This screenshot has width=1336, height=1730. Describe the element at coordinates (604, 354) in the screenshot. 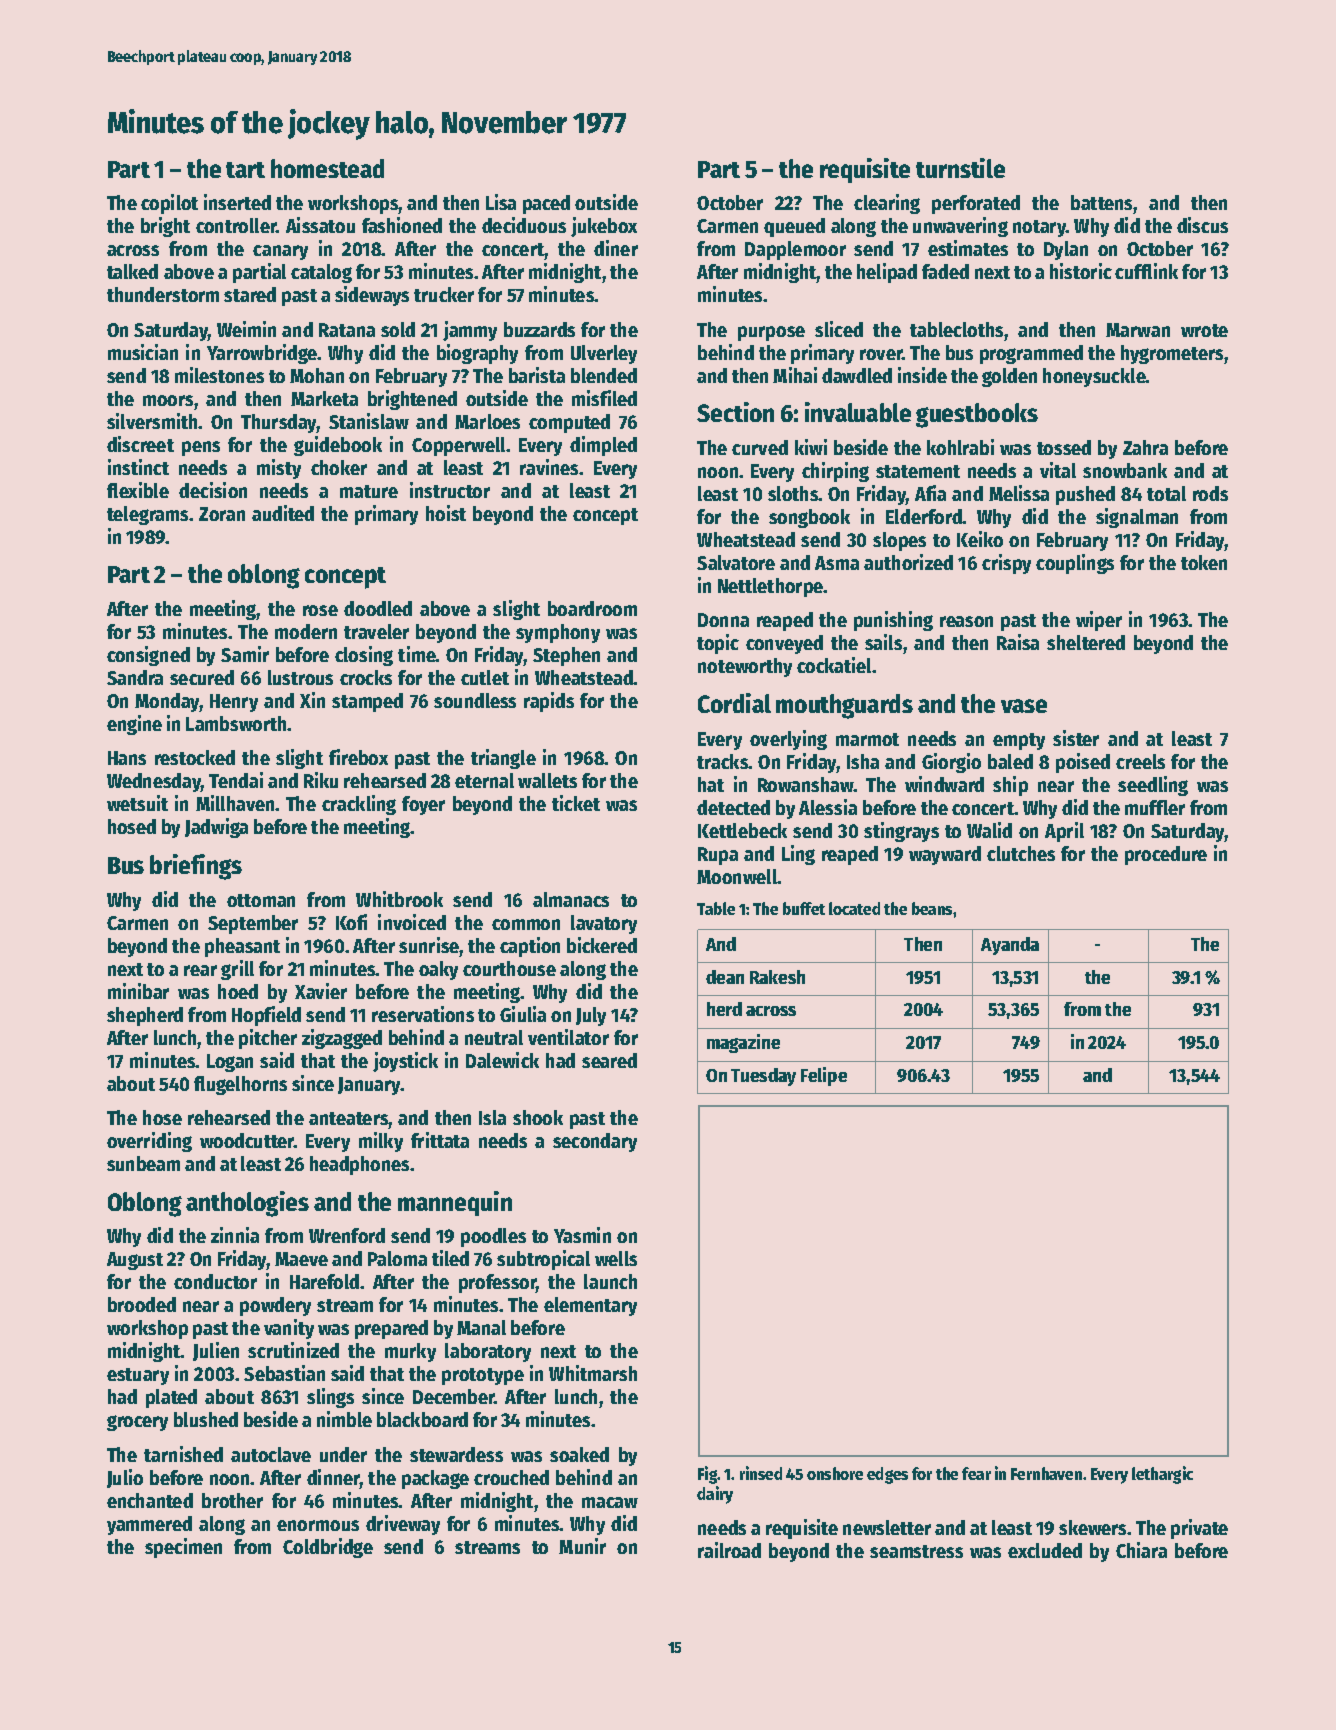

I see `Ulverley` at that location.
